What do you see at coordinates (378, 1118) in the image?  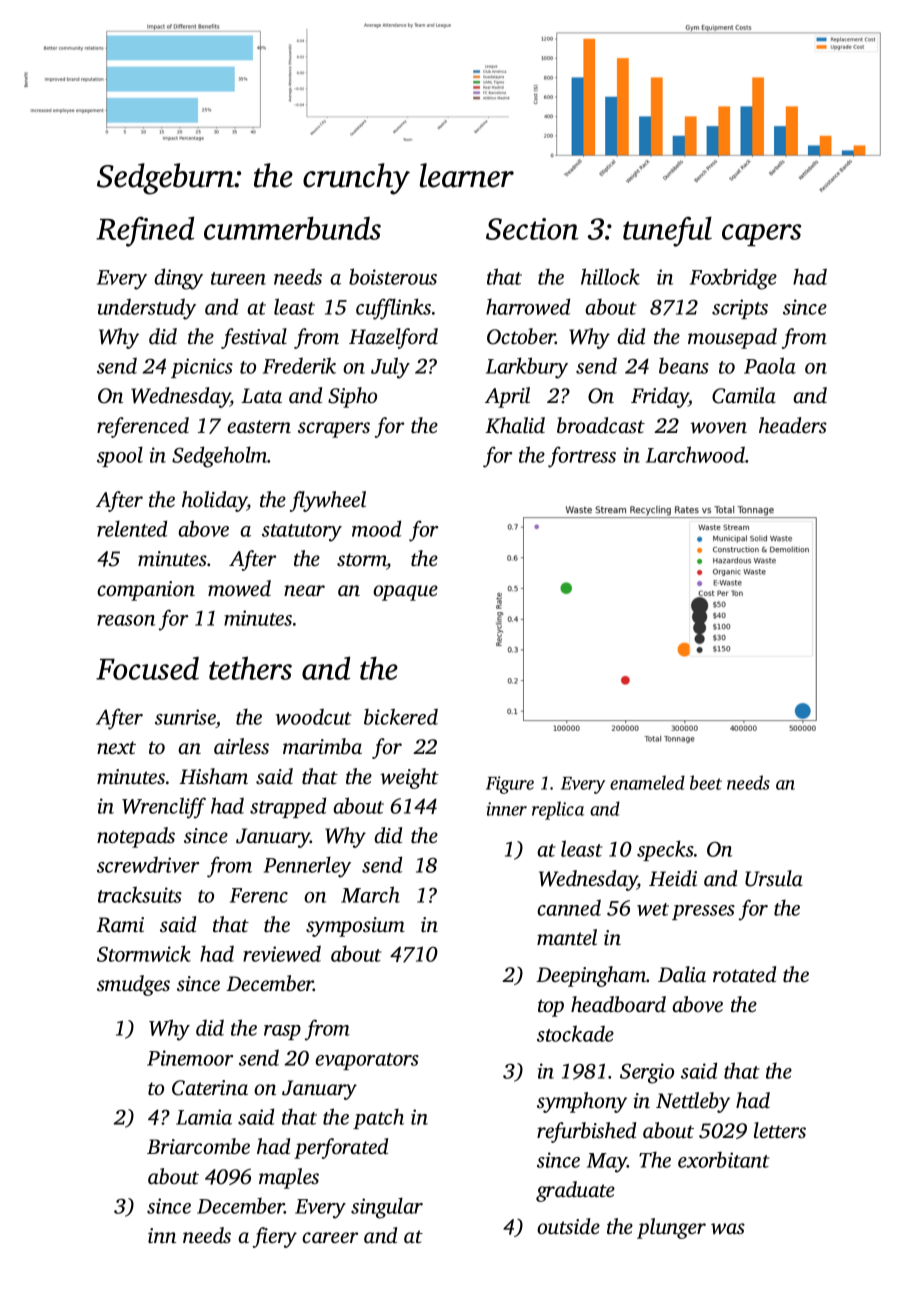 I see `patch` at bounding box center [378, 1118].
